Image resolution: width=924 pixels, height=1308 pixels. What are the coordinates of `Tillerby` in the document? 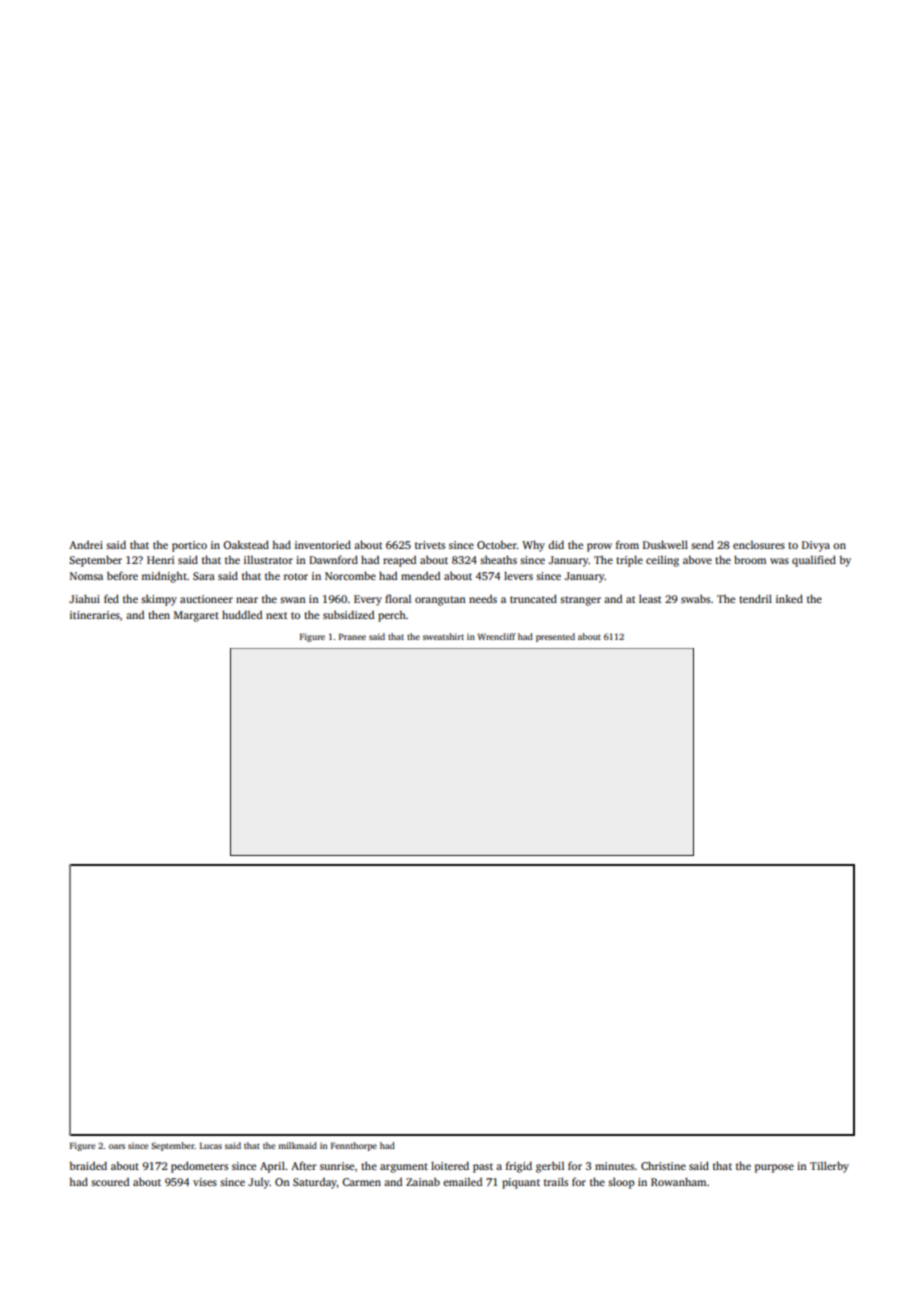 It's located at (829, 1167).
